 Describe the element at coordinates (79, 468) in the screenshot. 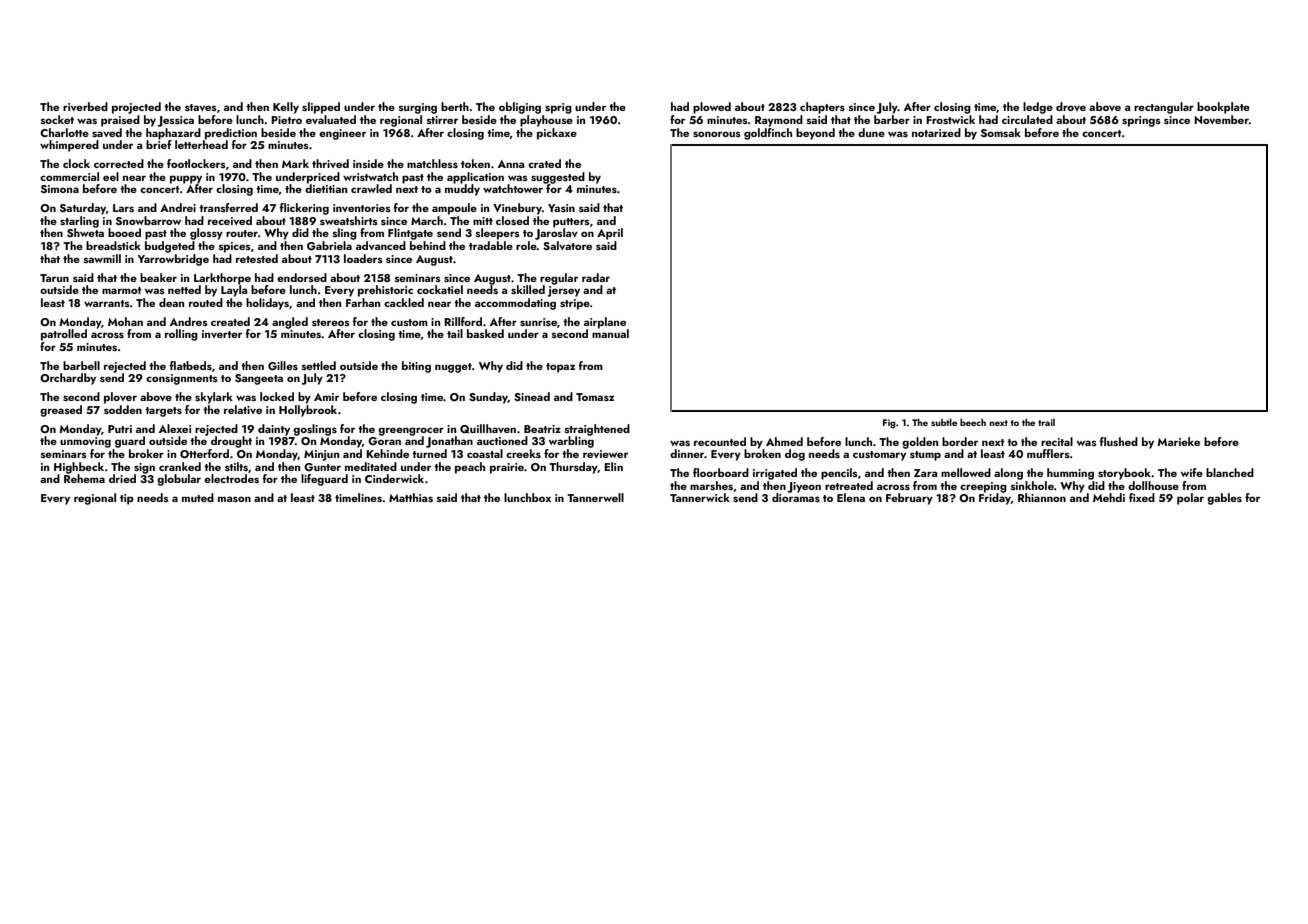

I see `Highbeck` at that location.
